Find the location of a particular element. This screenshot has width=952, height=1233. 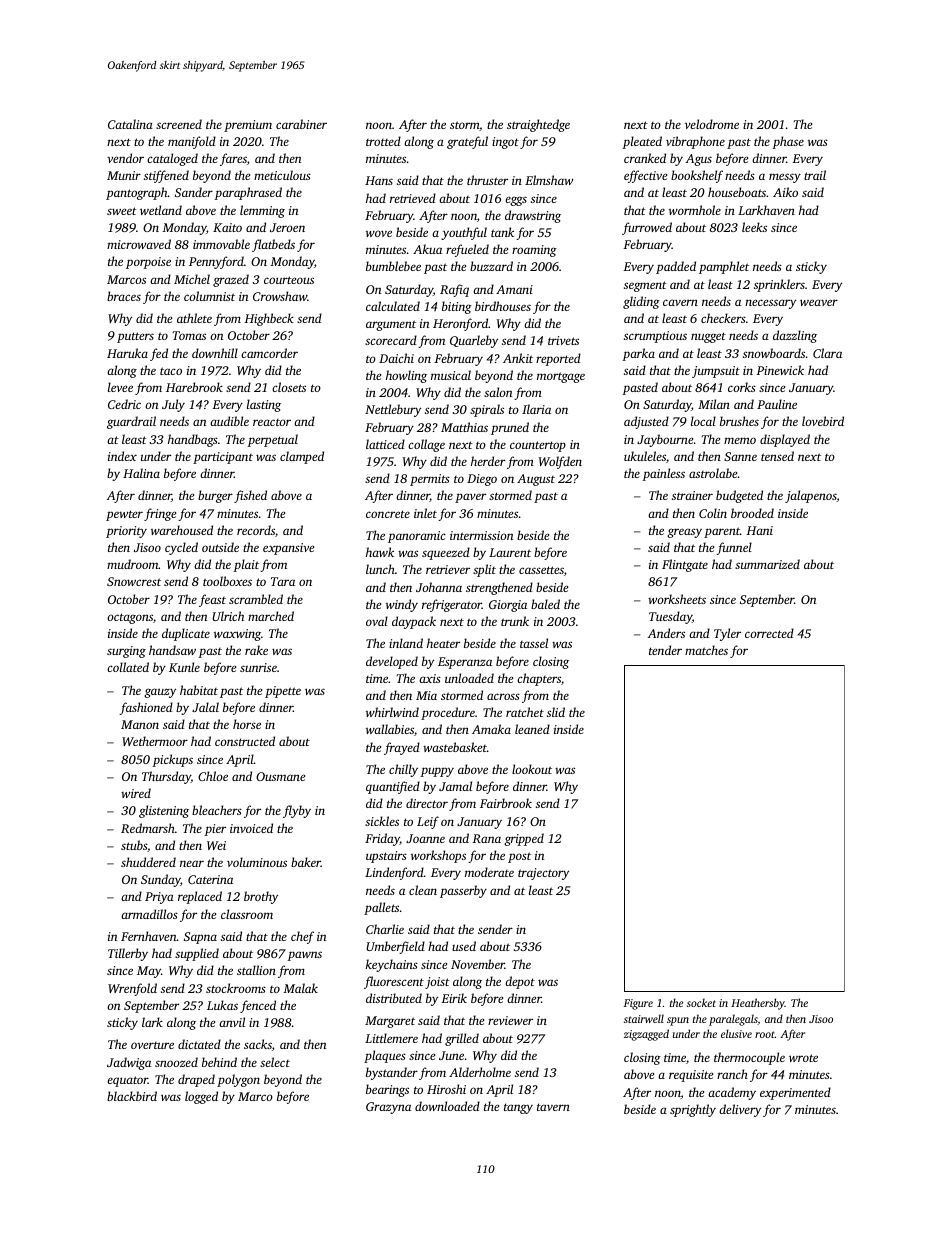

records is located at coordinates (256, 530).
